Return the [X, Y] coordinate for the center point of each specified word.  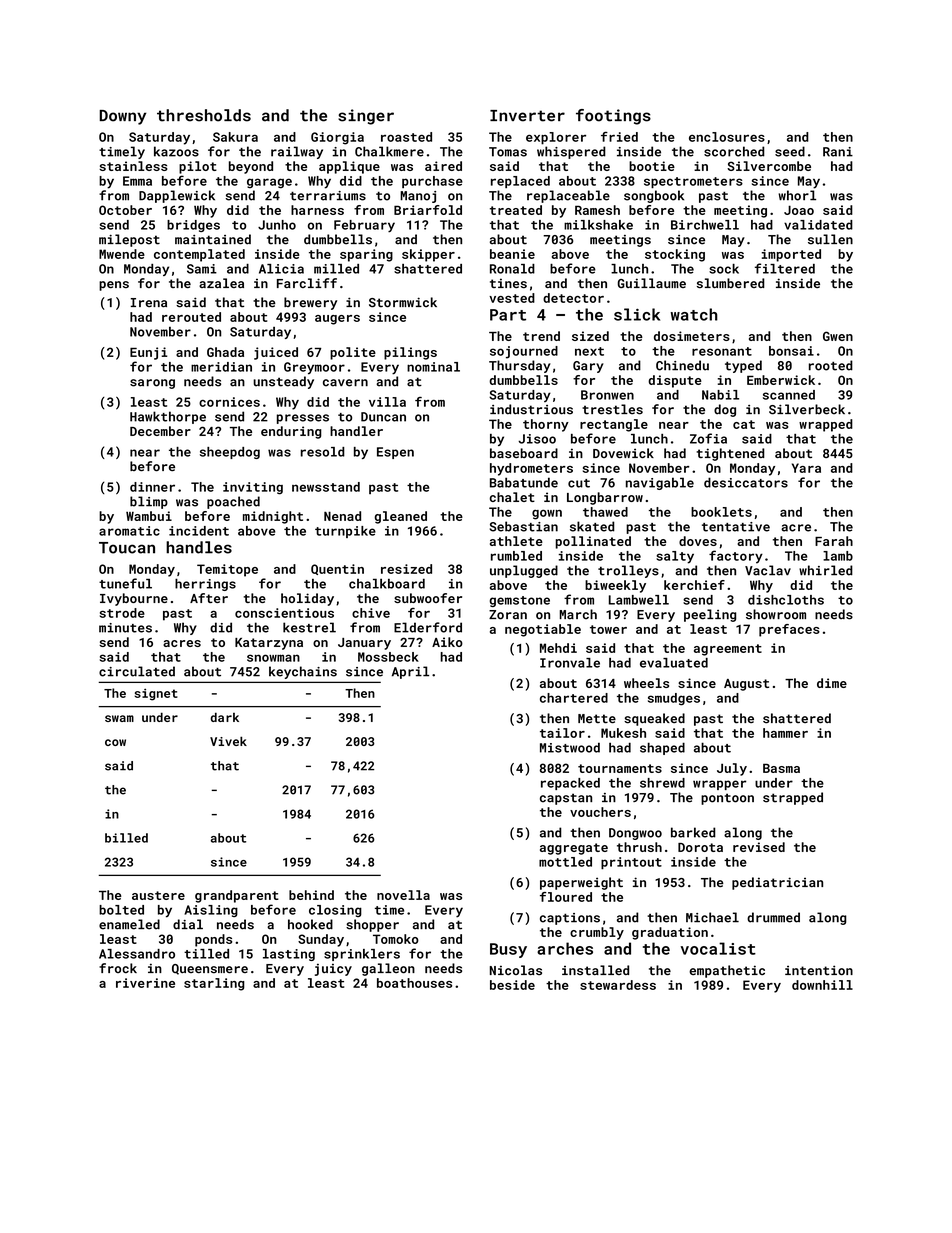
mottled [565, 862]
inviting [253, 488]
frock [118, 968]
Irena [149, 303]
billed [126, 838]
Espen [395, 453]
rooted [831, 365]
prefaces [789, 630]
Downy [123, 117]
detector [573, 298]
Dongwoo [635, 834]
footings [613, 117]
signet [156, 694]
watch [694, 314]
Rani [838, 152]
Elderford [428, 627]
